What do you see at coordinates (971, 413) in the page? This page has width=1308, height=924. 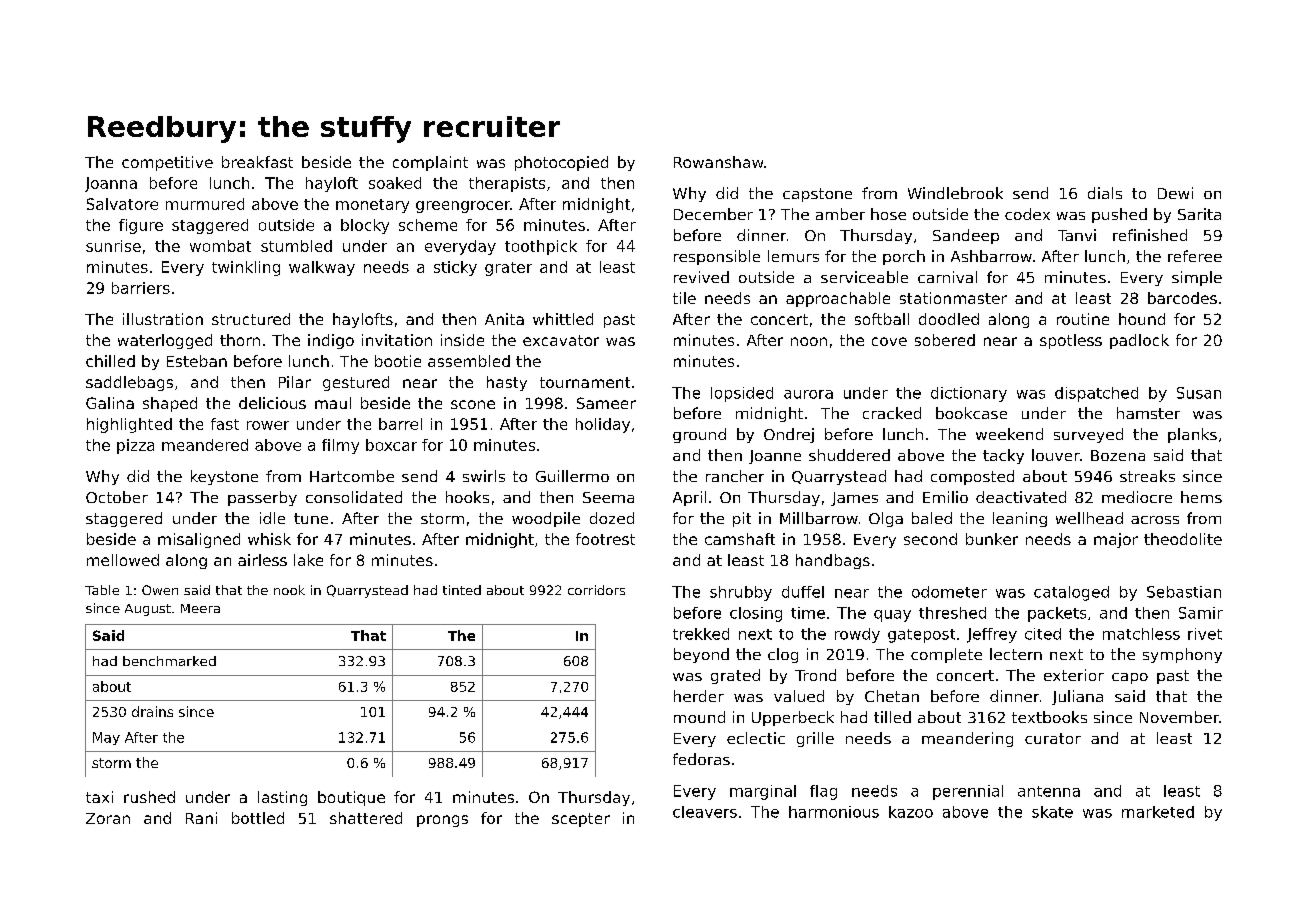 I see `bookcase` at bounding box center [971, 413].
